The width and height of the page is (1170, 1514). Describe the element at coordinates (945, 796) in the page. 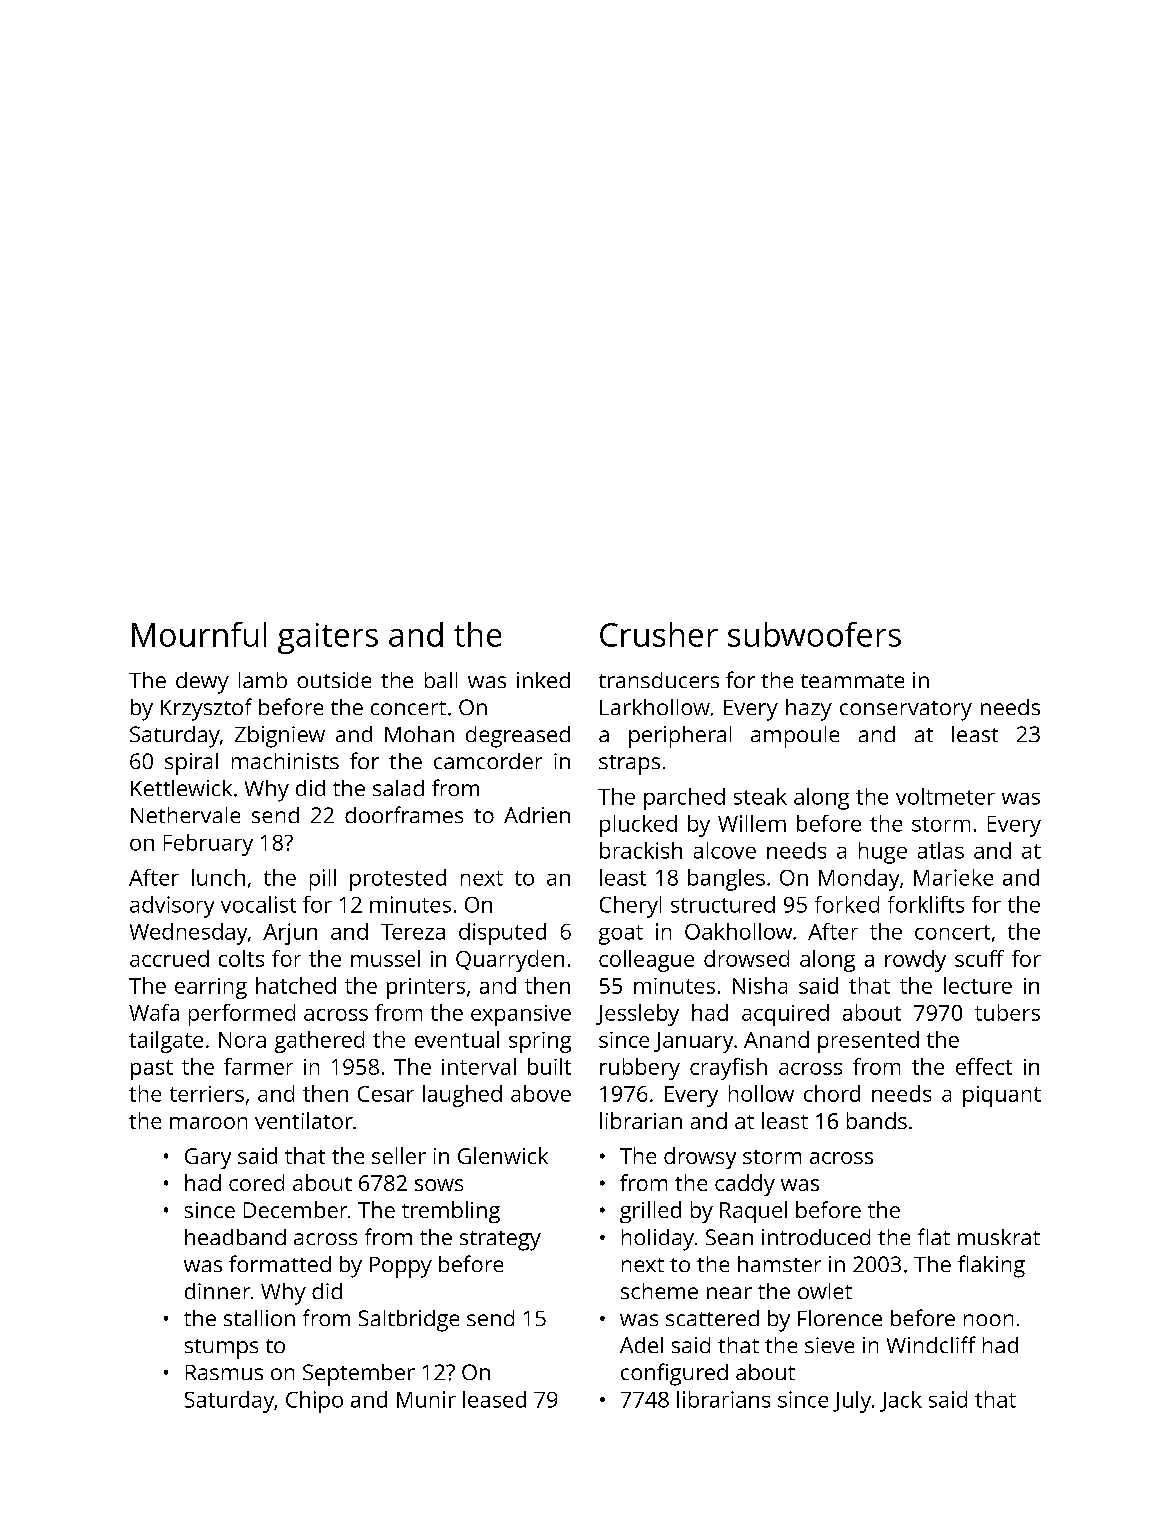

I see `voltmeter` at that location.
